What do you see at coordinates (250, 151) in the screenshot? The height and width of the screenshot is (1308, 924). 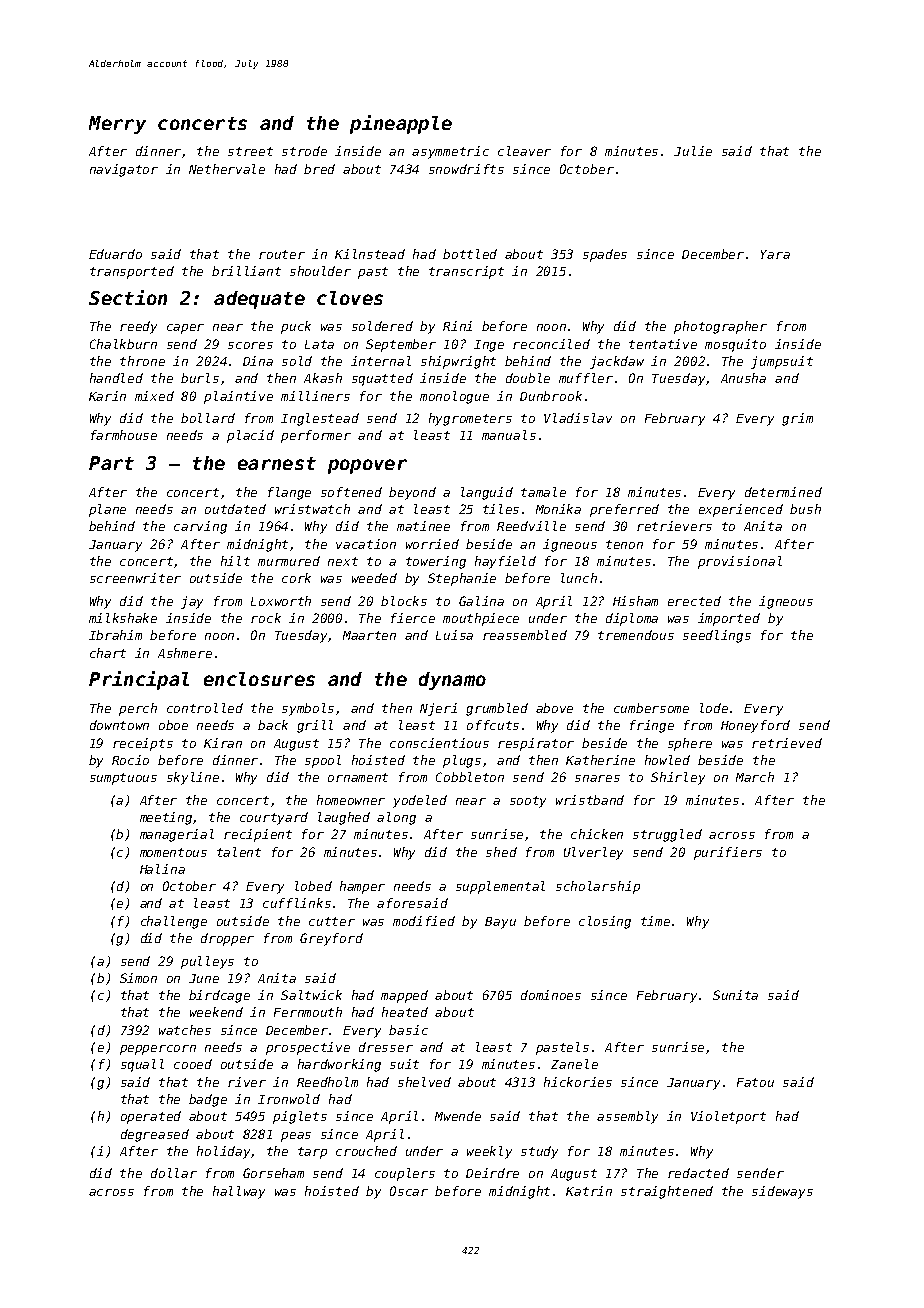 I see `street` at bounding box center [250, 151].
